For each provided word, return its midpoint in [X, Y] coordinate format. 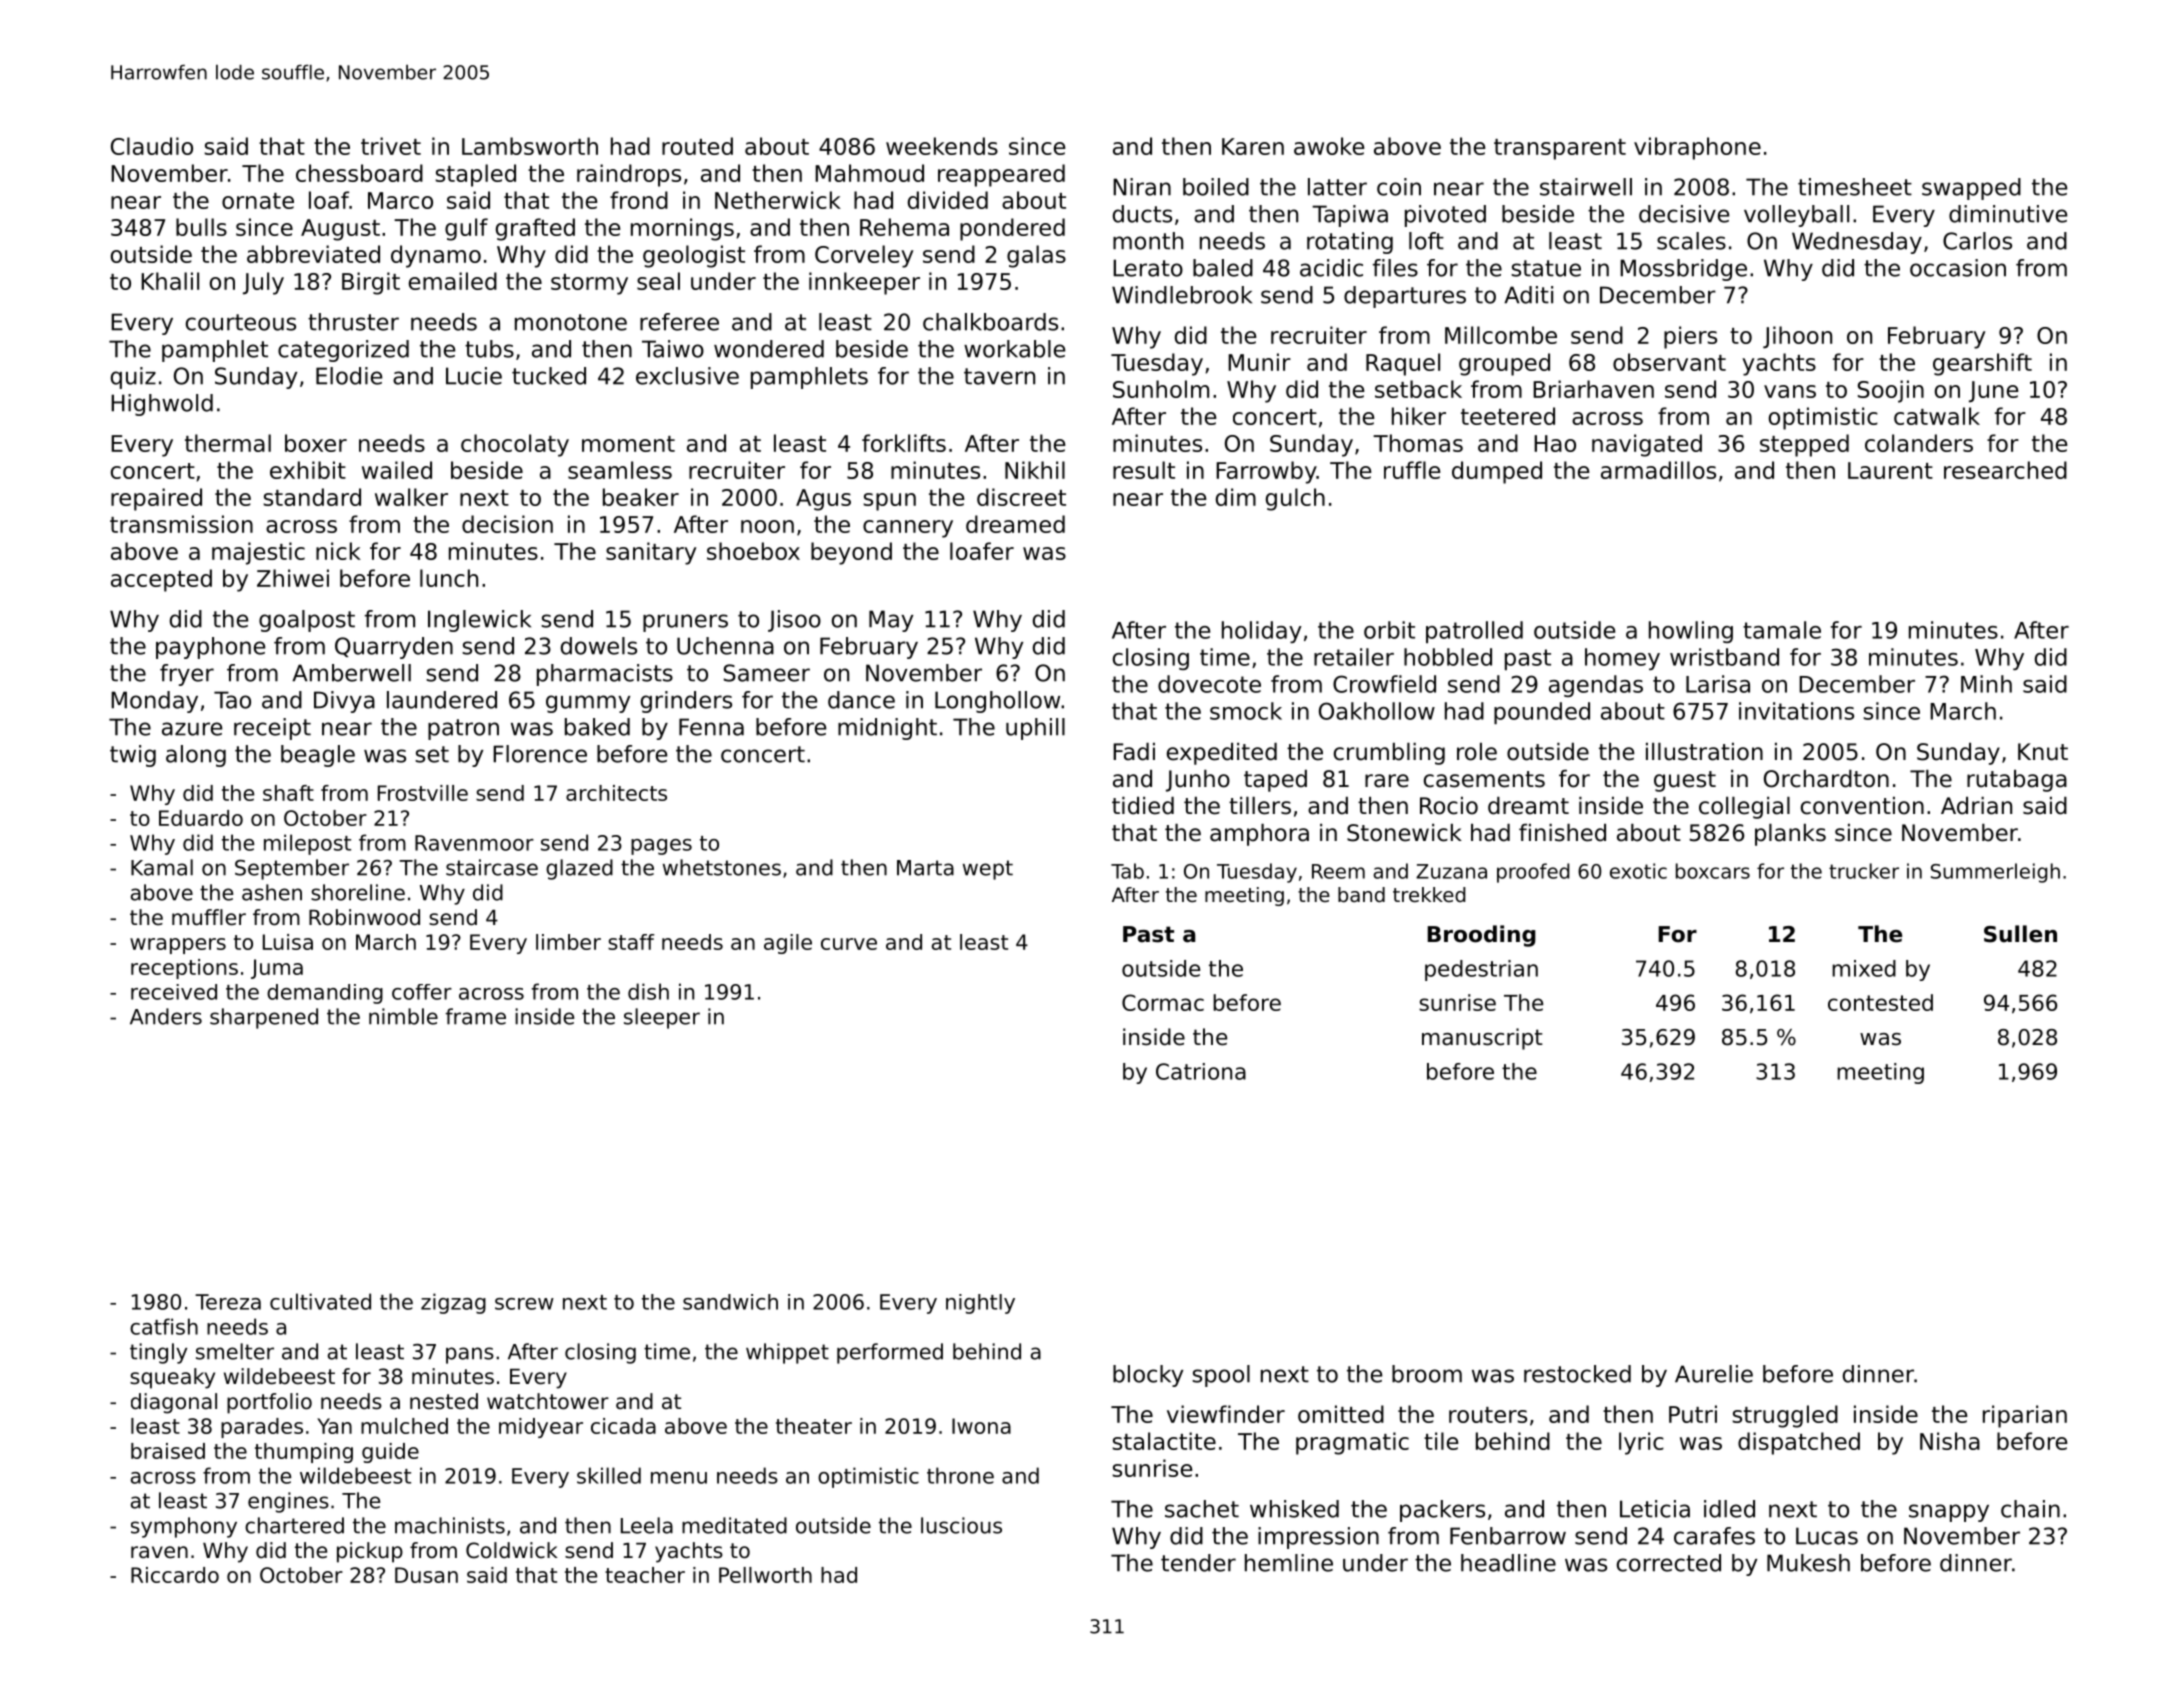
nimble [403, 1016]
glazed [579, 869]
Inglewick [479, 621]
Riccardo [175, 1575]
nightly [980, 1304]
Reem [1338, 871]
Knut [2043, 752]
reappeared [1001, 175]
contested [1880, 1002]
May [891, 621]
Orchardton [1826, 779]
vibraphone [1697, 148]
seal [658, 281]
